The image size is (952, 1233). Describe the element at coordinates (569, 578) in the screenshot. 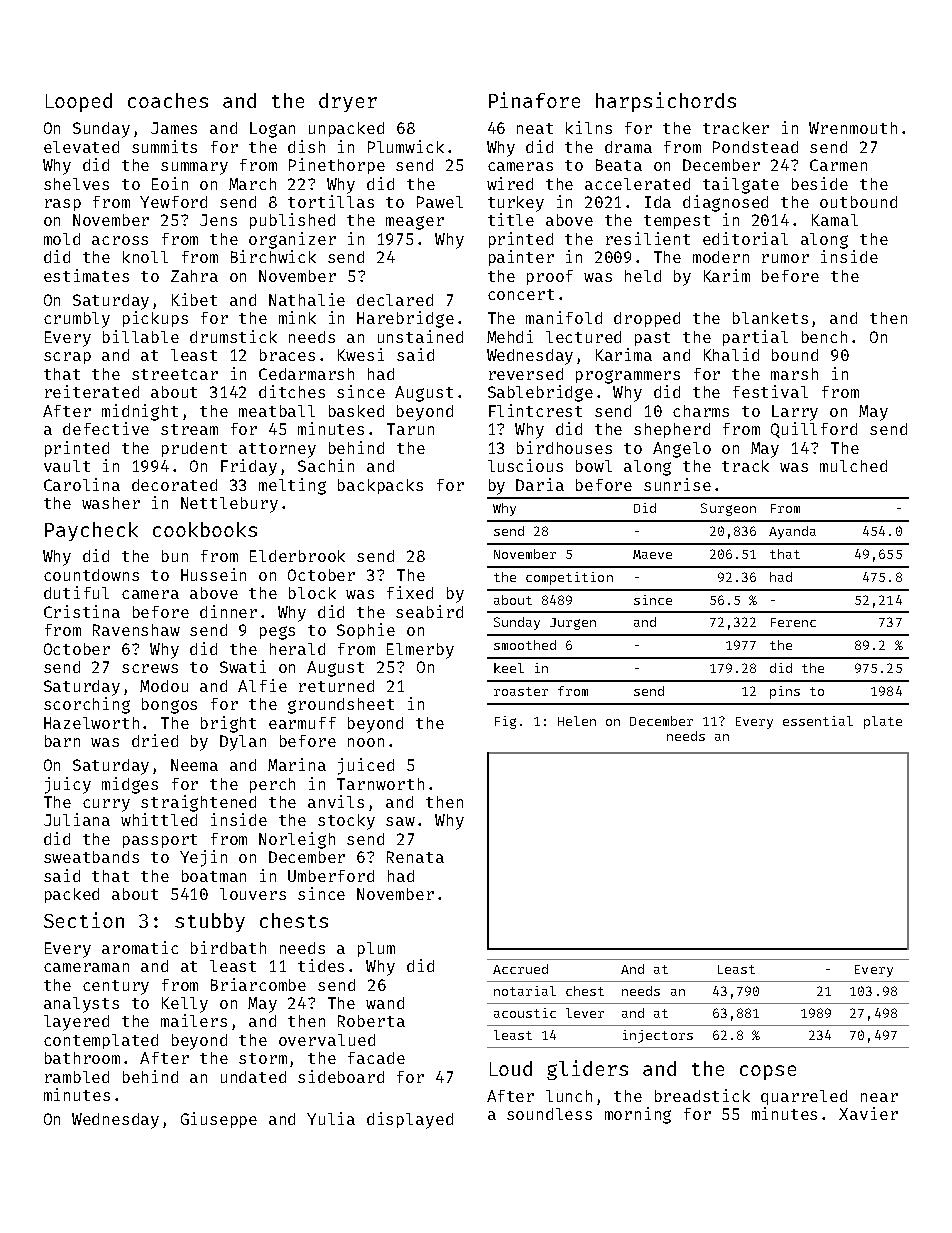

I see `competition` at that location.
